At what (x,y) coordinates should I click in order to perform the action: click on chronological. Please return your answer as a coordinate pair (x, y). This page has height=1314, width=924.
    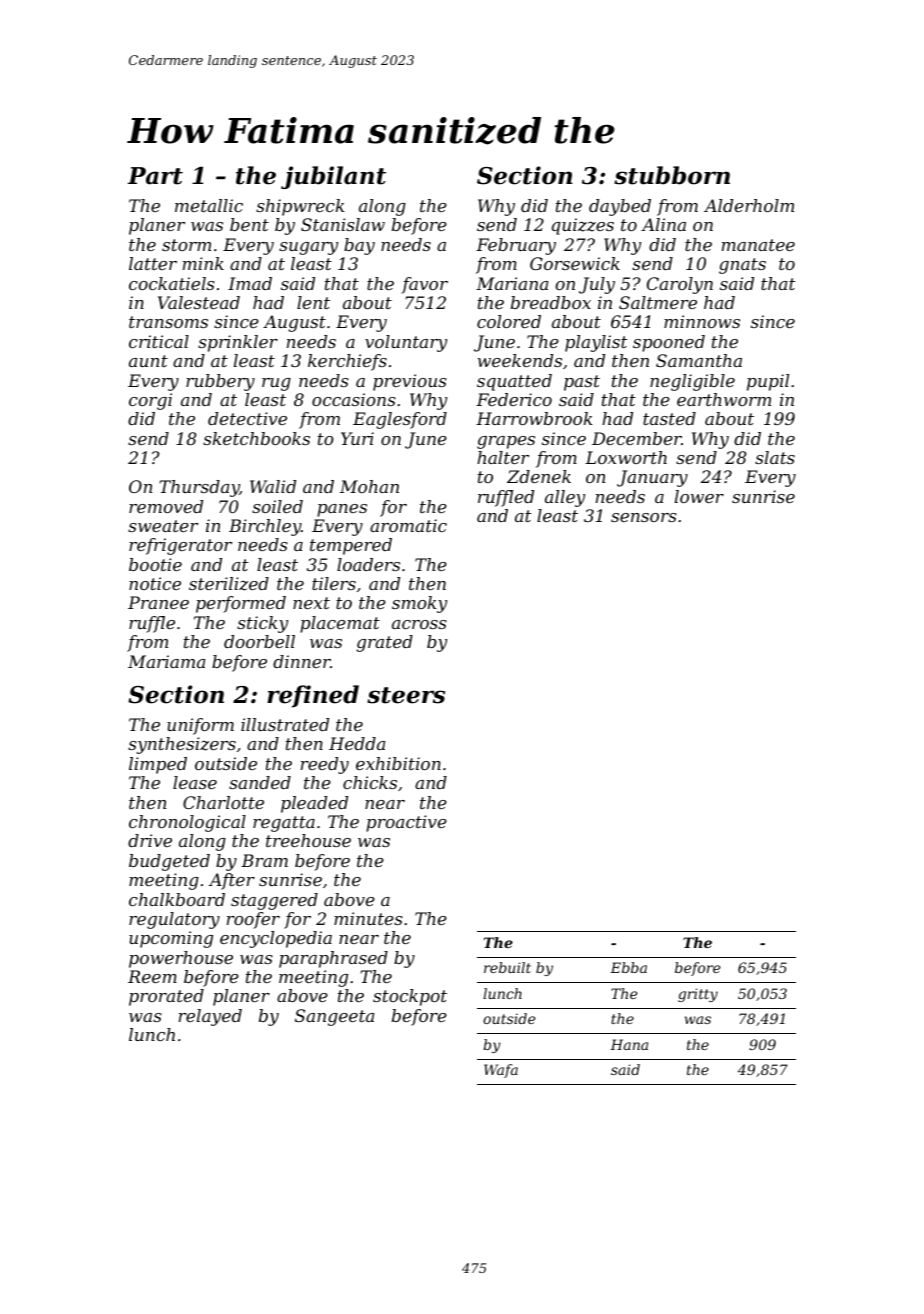
    Looking at the image, I should click on (187, 823).
